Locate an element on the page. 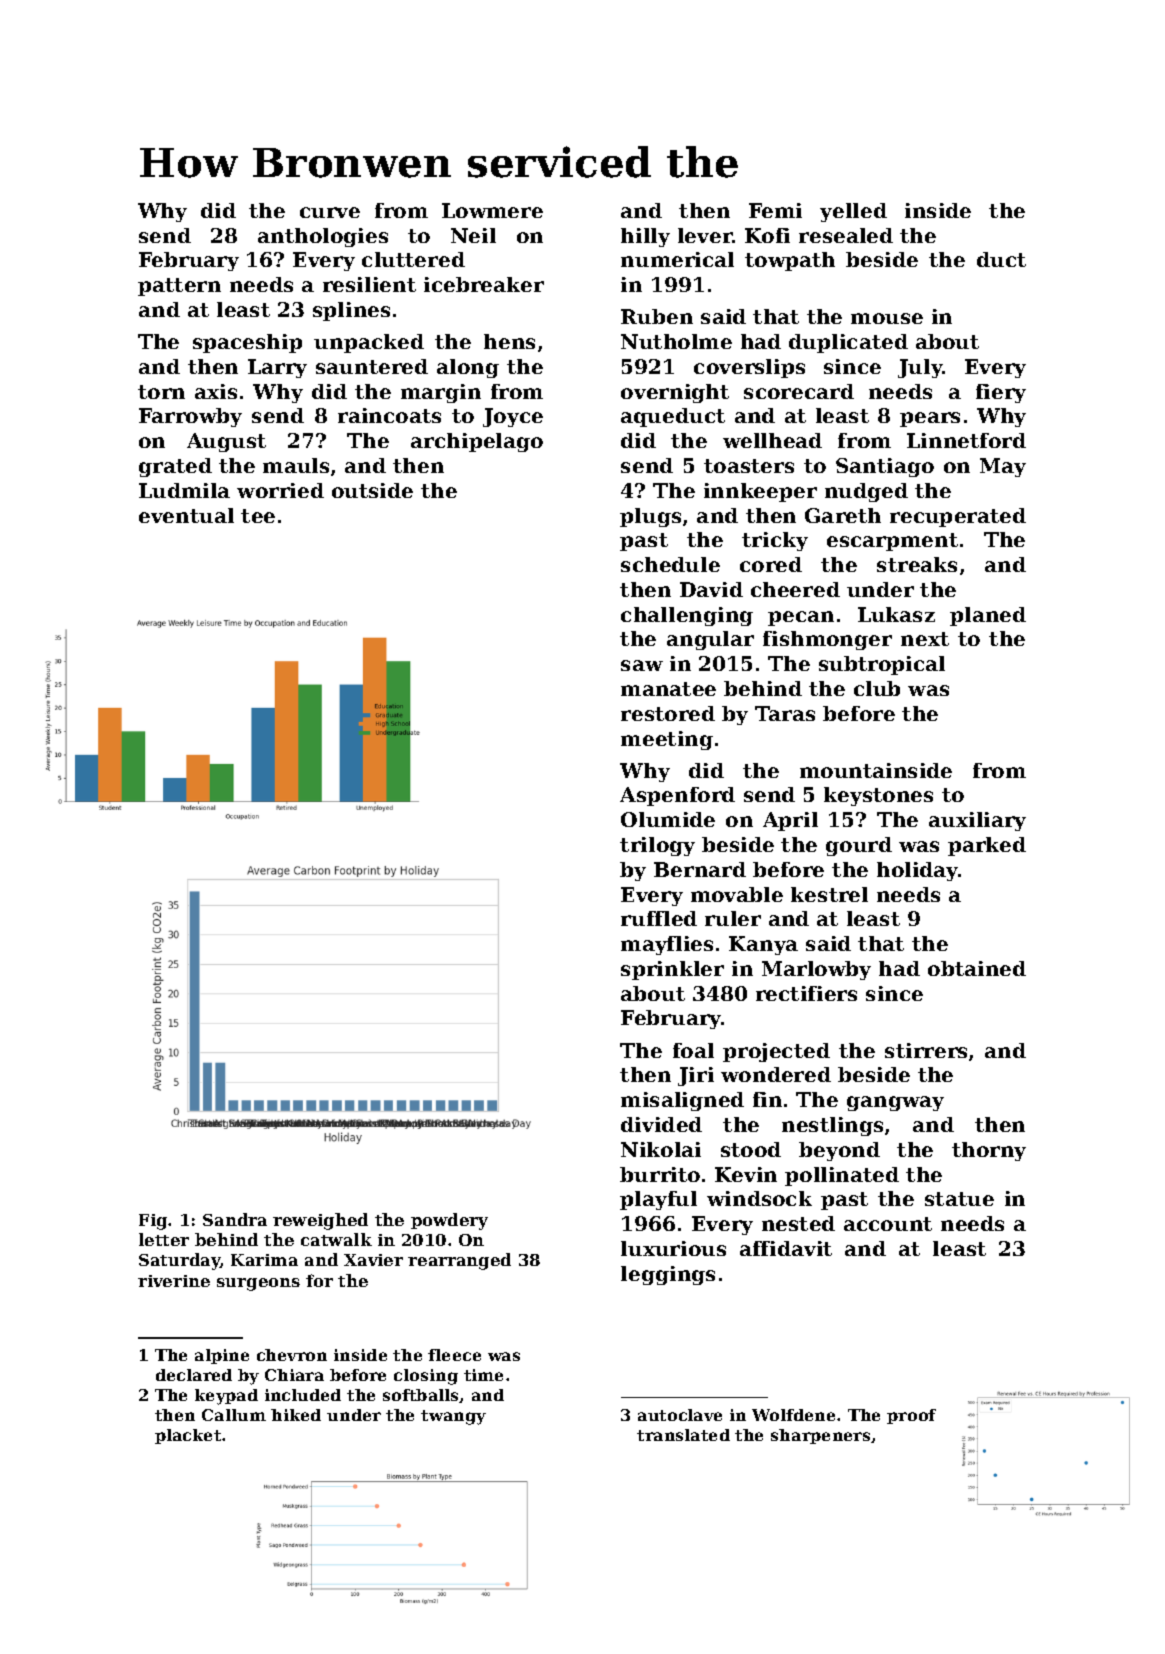 This page has height=1654, width=1165. fiery is located at coordinates (1001, 393).
